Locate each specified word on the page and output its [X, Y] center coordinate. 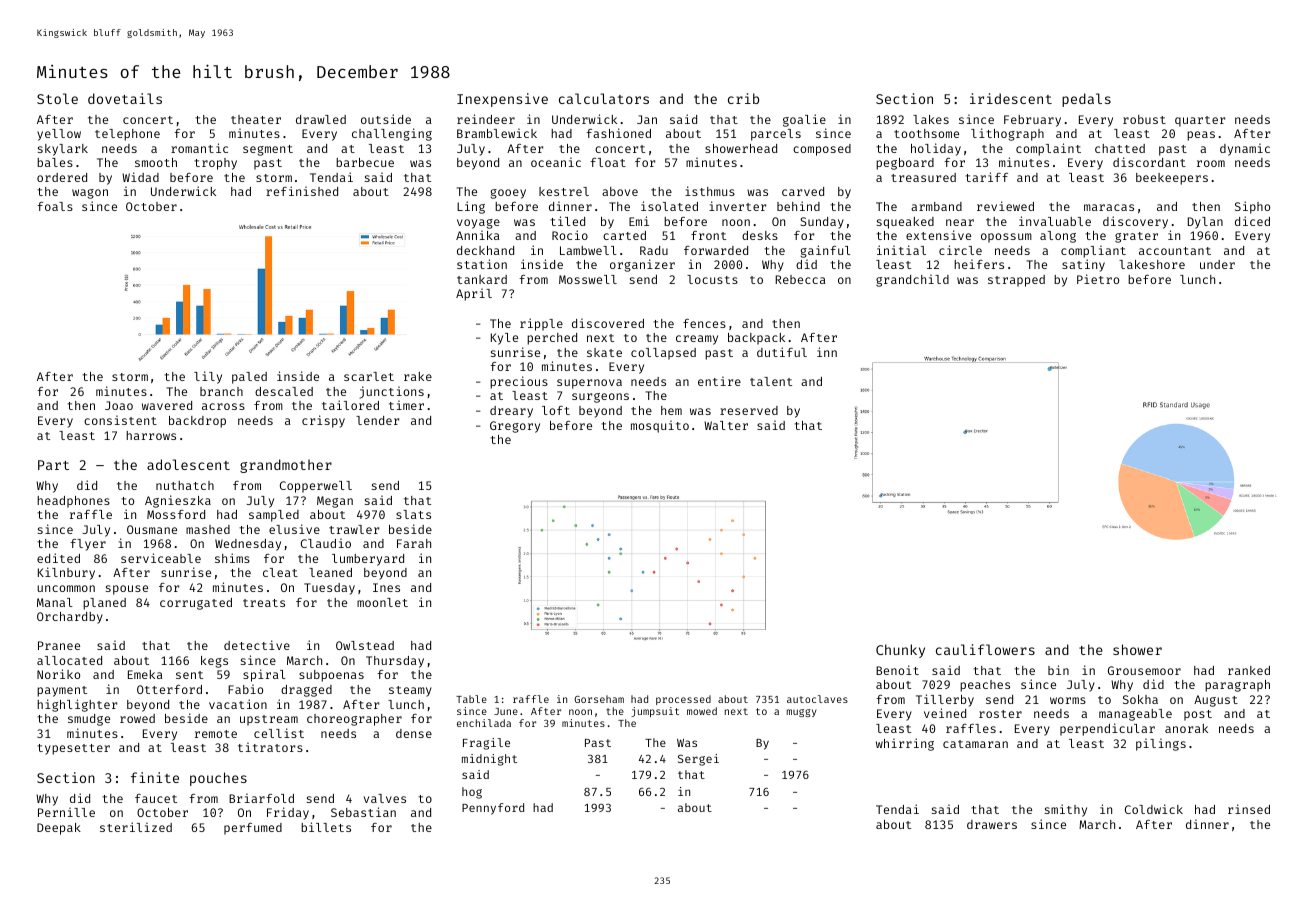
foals [55, 206]
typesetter [73, 749]
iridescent [1011, 98]
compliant [1093, 251]
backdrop [197, 422]
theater [256, 119]
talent [771, 381]
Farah [414, 543]
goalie [804, 120]
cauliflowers [985, 649]
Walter [726, 425]
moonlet [382, 602]
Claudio [326, 543]
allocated [69, 660]
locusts [712, 279]
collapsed [663, 354]
